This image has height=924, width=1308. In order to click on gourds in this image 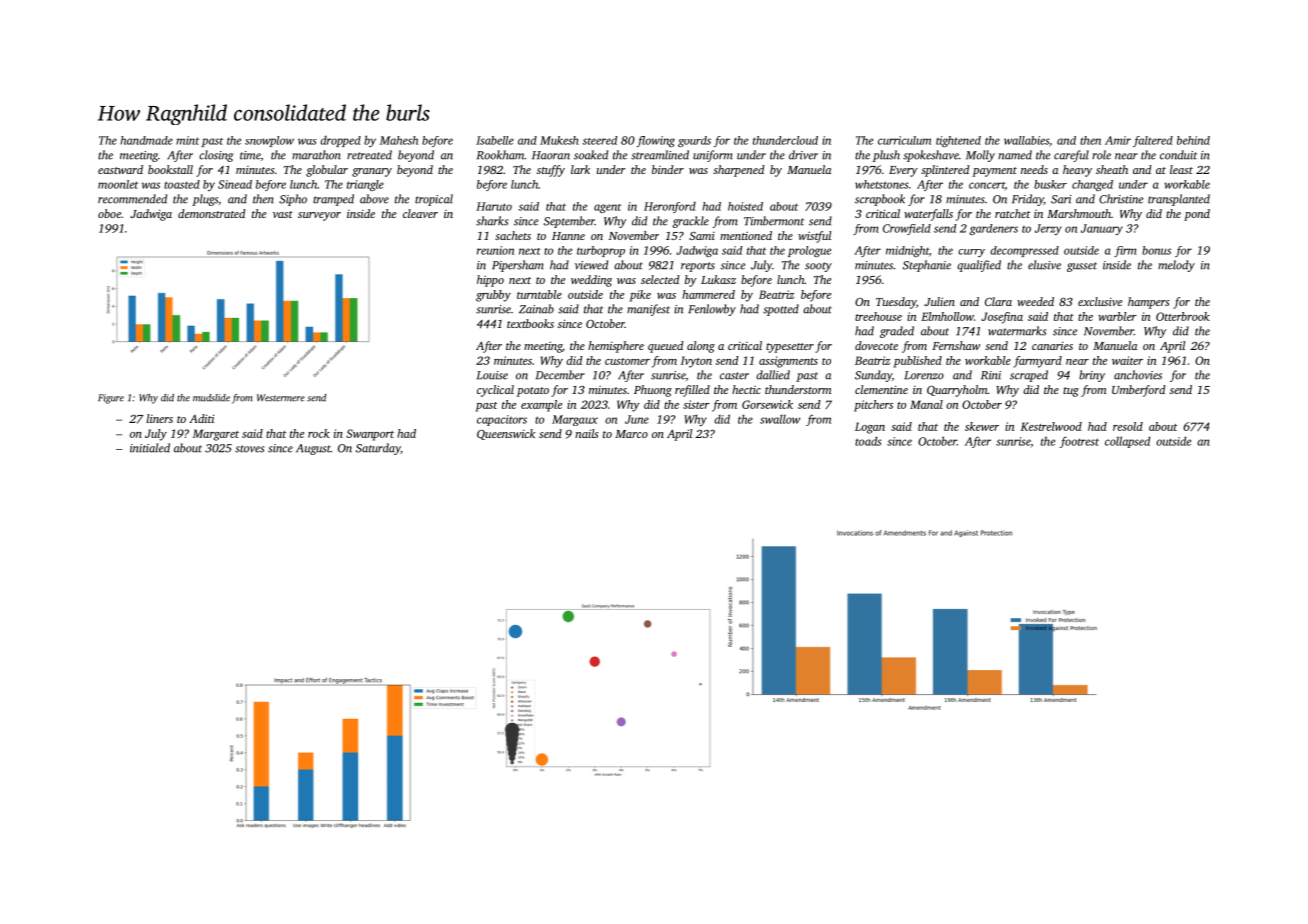, I will do `click(694, 141)`.
